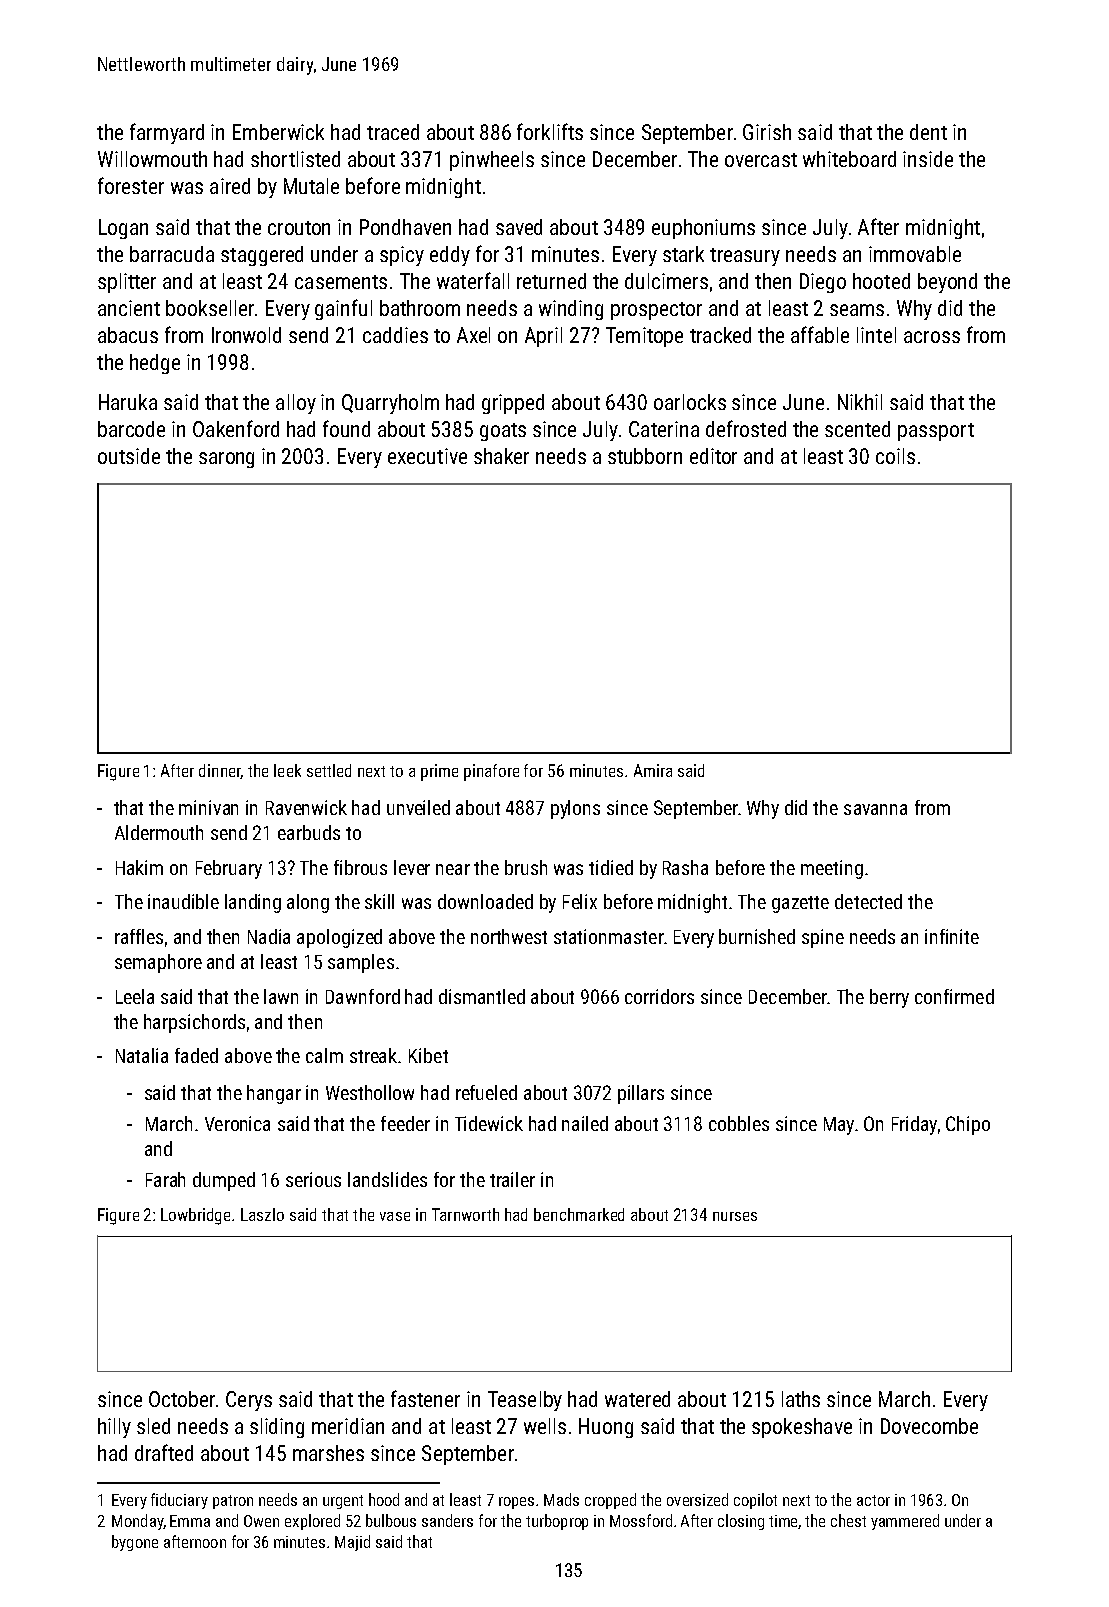 The width and height of the document is (1109, 1607). I want to click on Chipo, so click(968, 1125).
